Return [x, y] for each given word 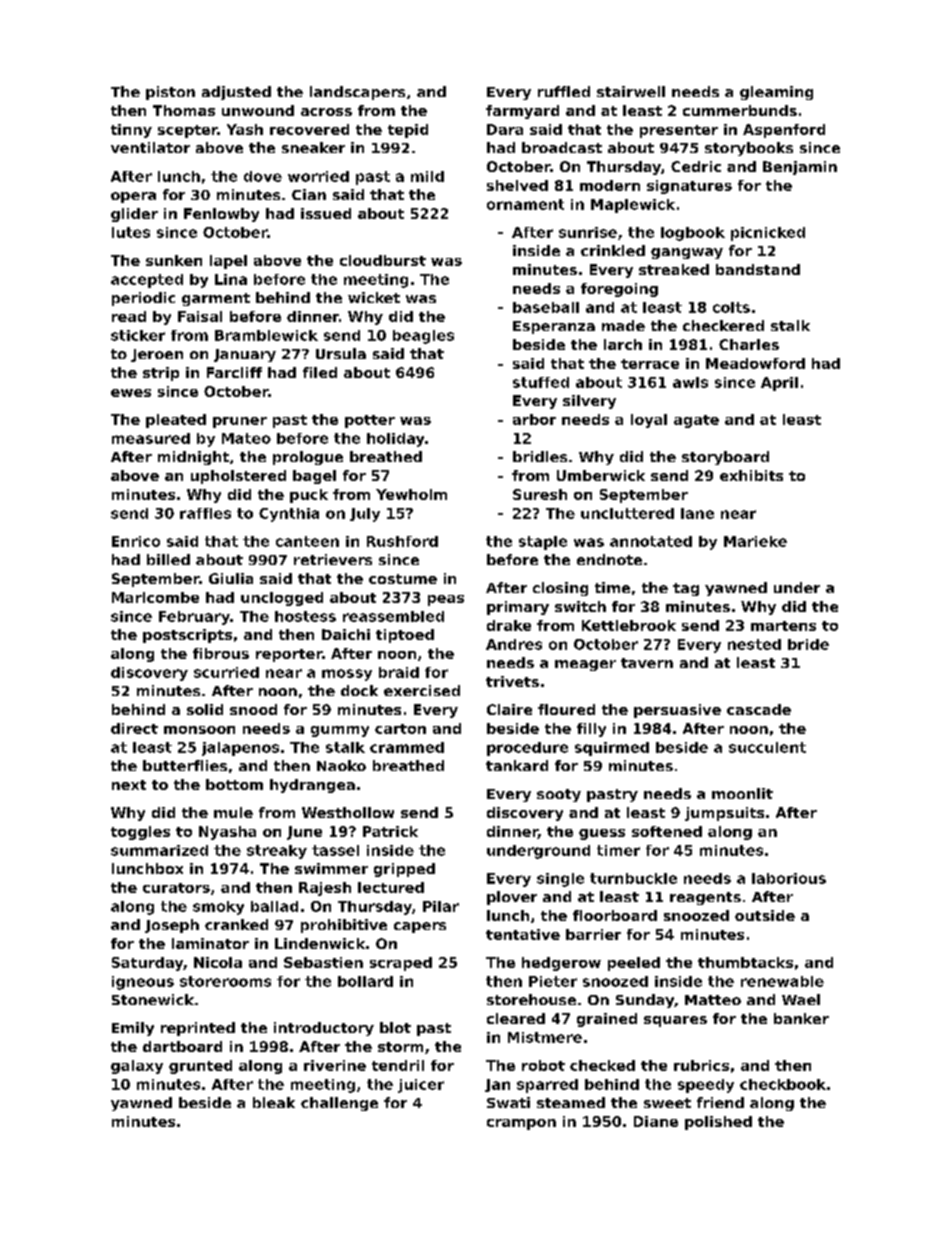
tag [686, 589]
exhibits [751, 475]
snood [253, 709]
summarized [159, 850]
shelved [517, 185]
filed [320, 372]
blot [395, 1027]
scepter [188, 131]
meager [585, 665]
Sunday [645, 1001]
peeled [634, 964]
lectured [391, 887]
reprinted [198, 1029]
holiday [395, 440]
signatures [689, 187]
